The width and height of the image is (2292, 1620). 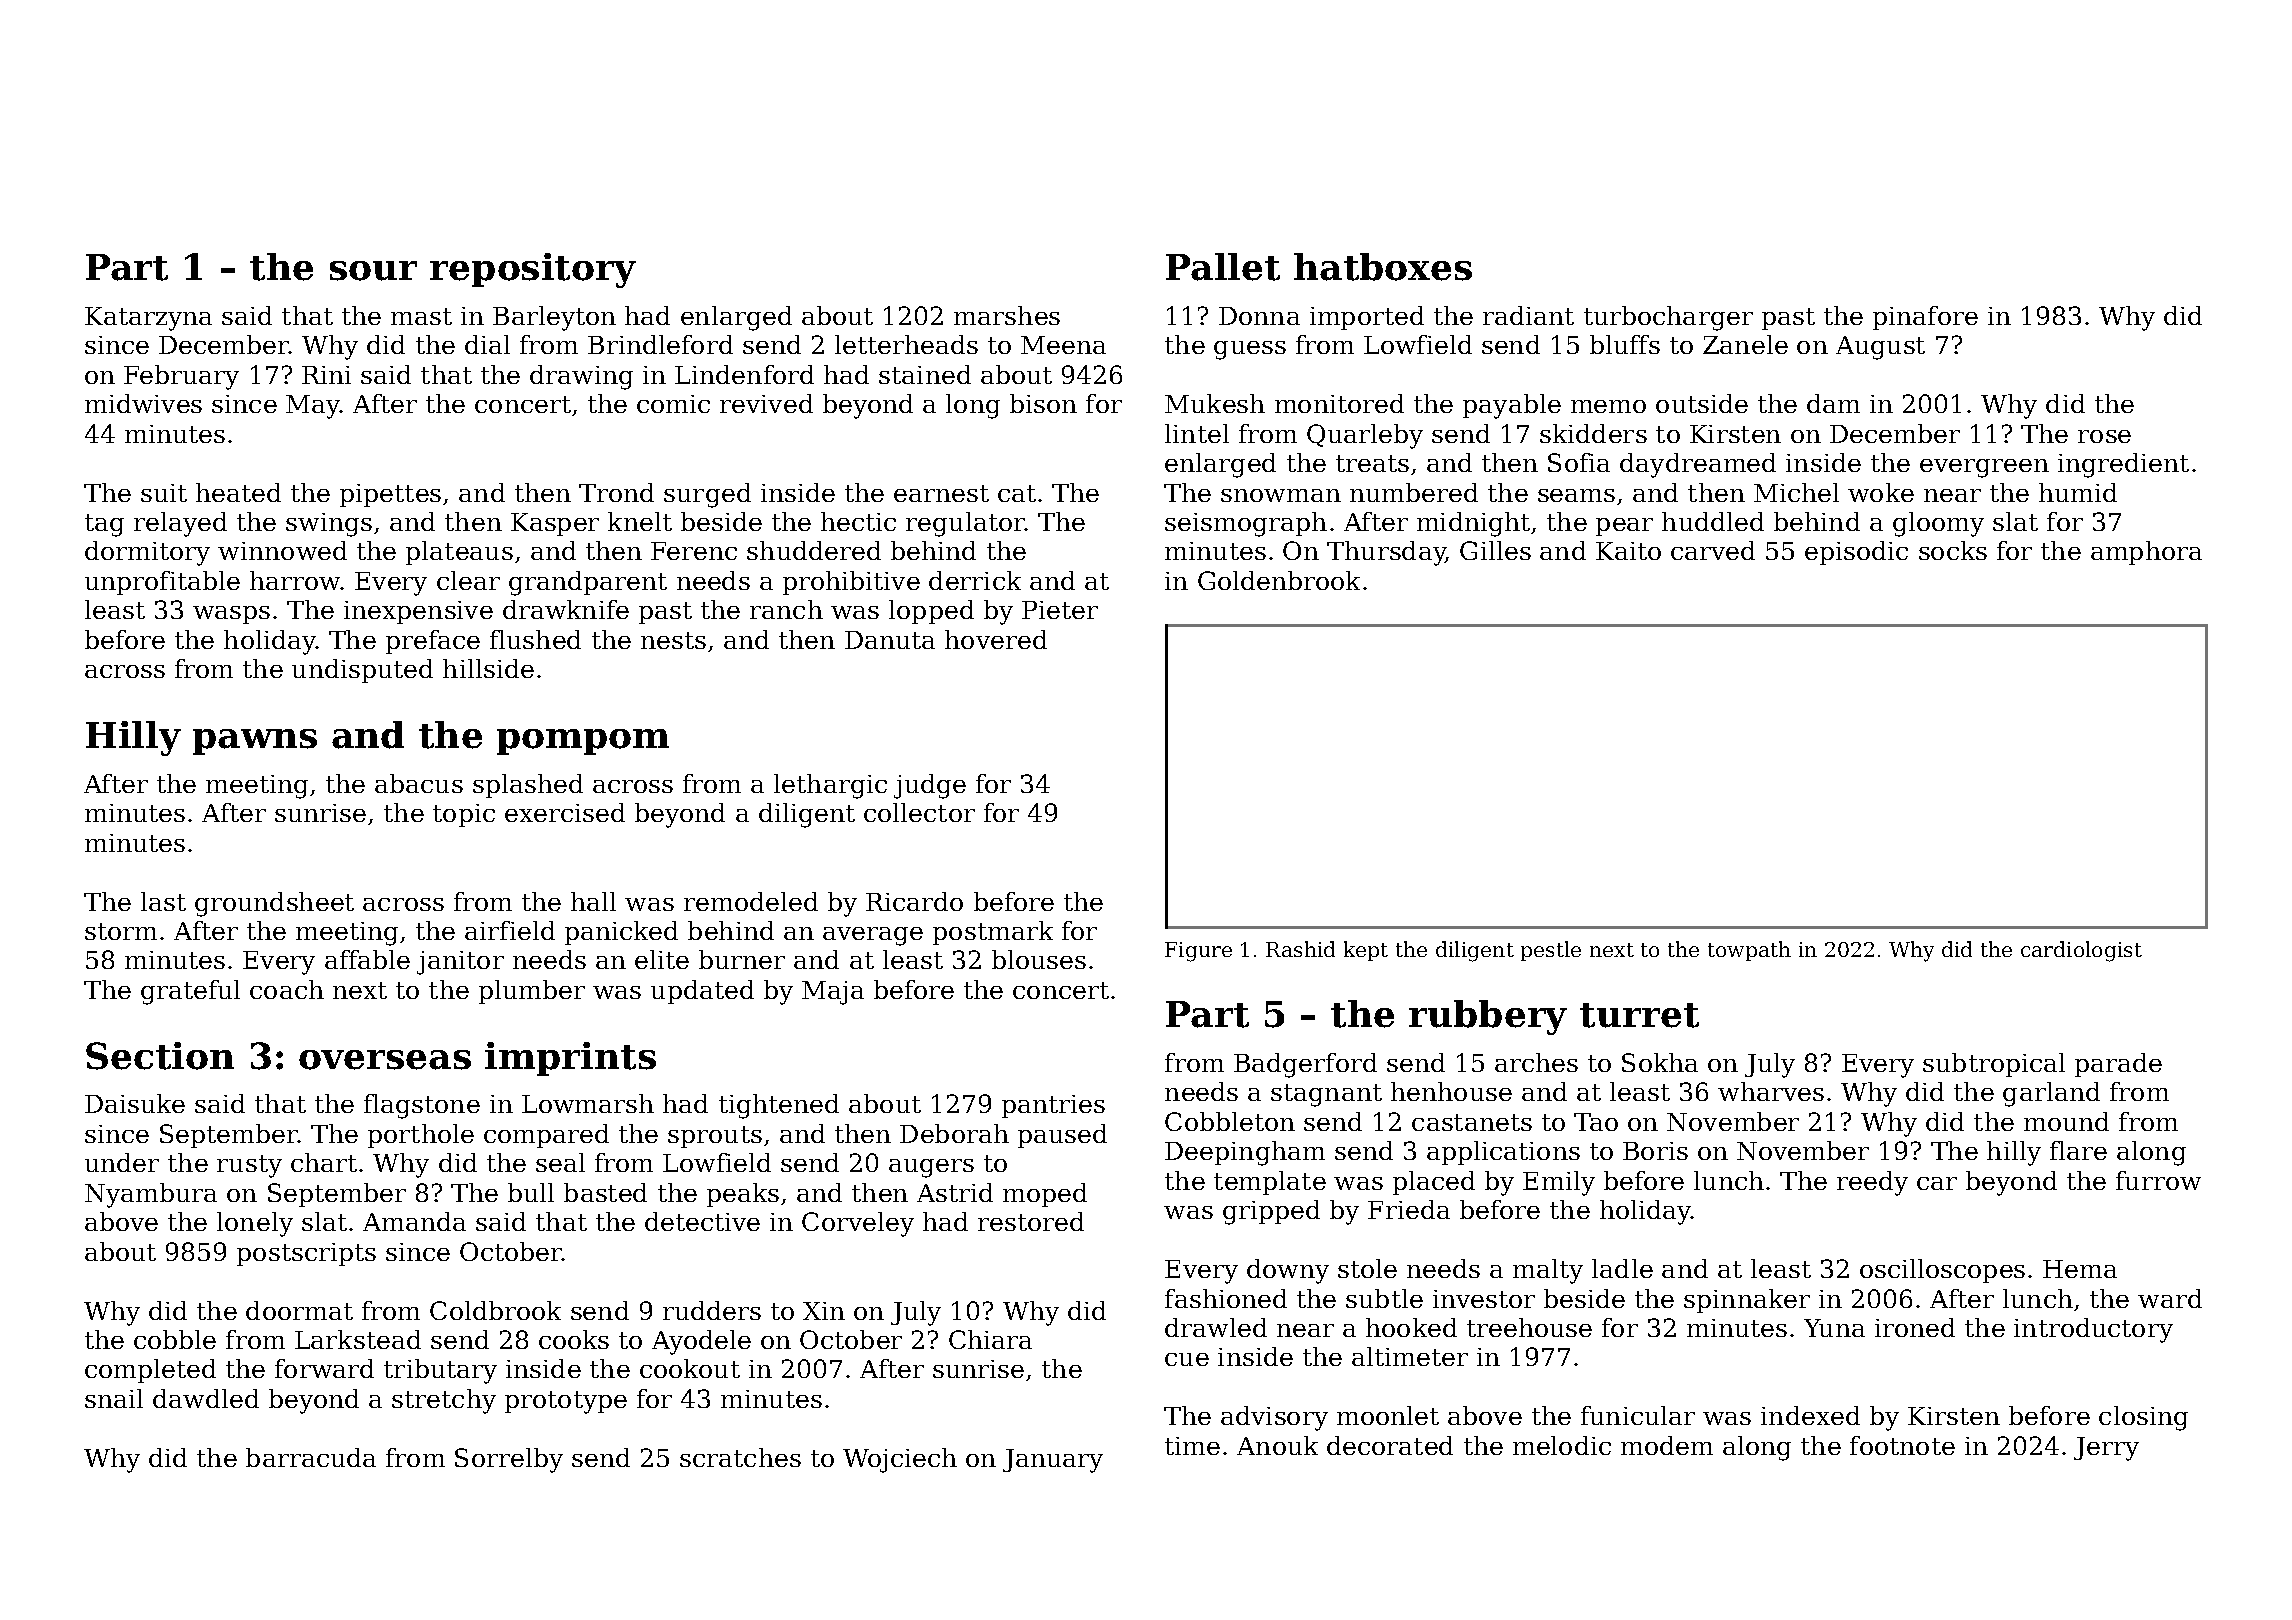 What do you see at coordinates (358, 1339) in the image?
I see `Larkstead` at bounding box center [358, 1339].
